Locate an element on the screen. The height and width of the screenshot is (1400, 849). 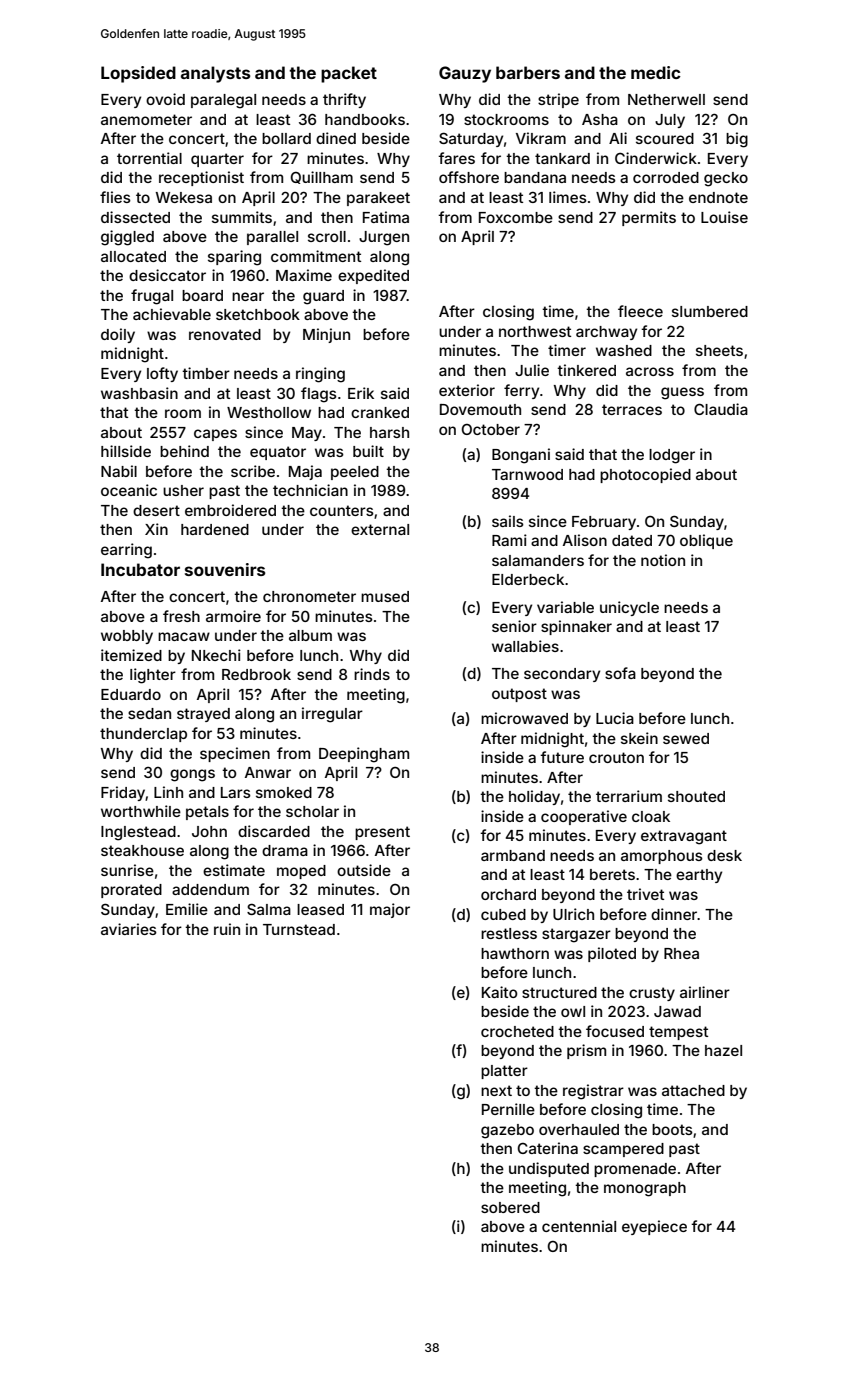
major is located at coordinates (390, 910).
